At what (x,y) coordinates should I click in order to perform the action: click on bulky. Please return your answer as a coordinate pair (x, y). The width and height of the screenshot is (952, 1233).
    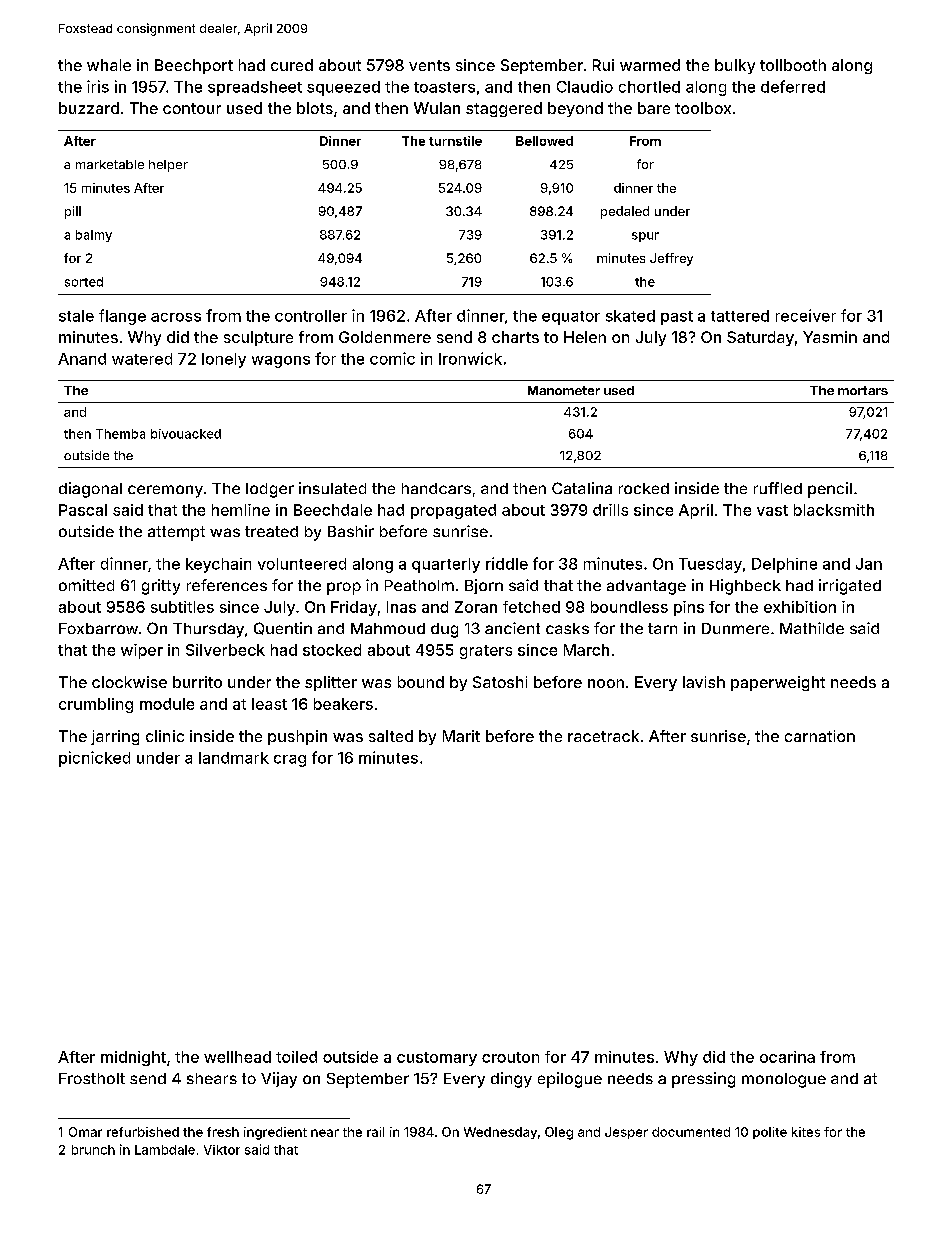
    Looking at the image, I should click on (735, 66).
